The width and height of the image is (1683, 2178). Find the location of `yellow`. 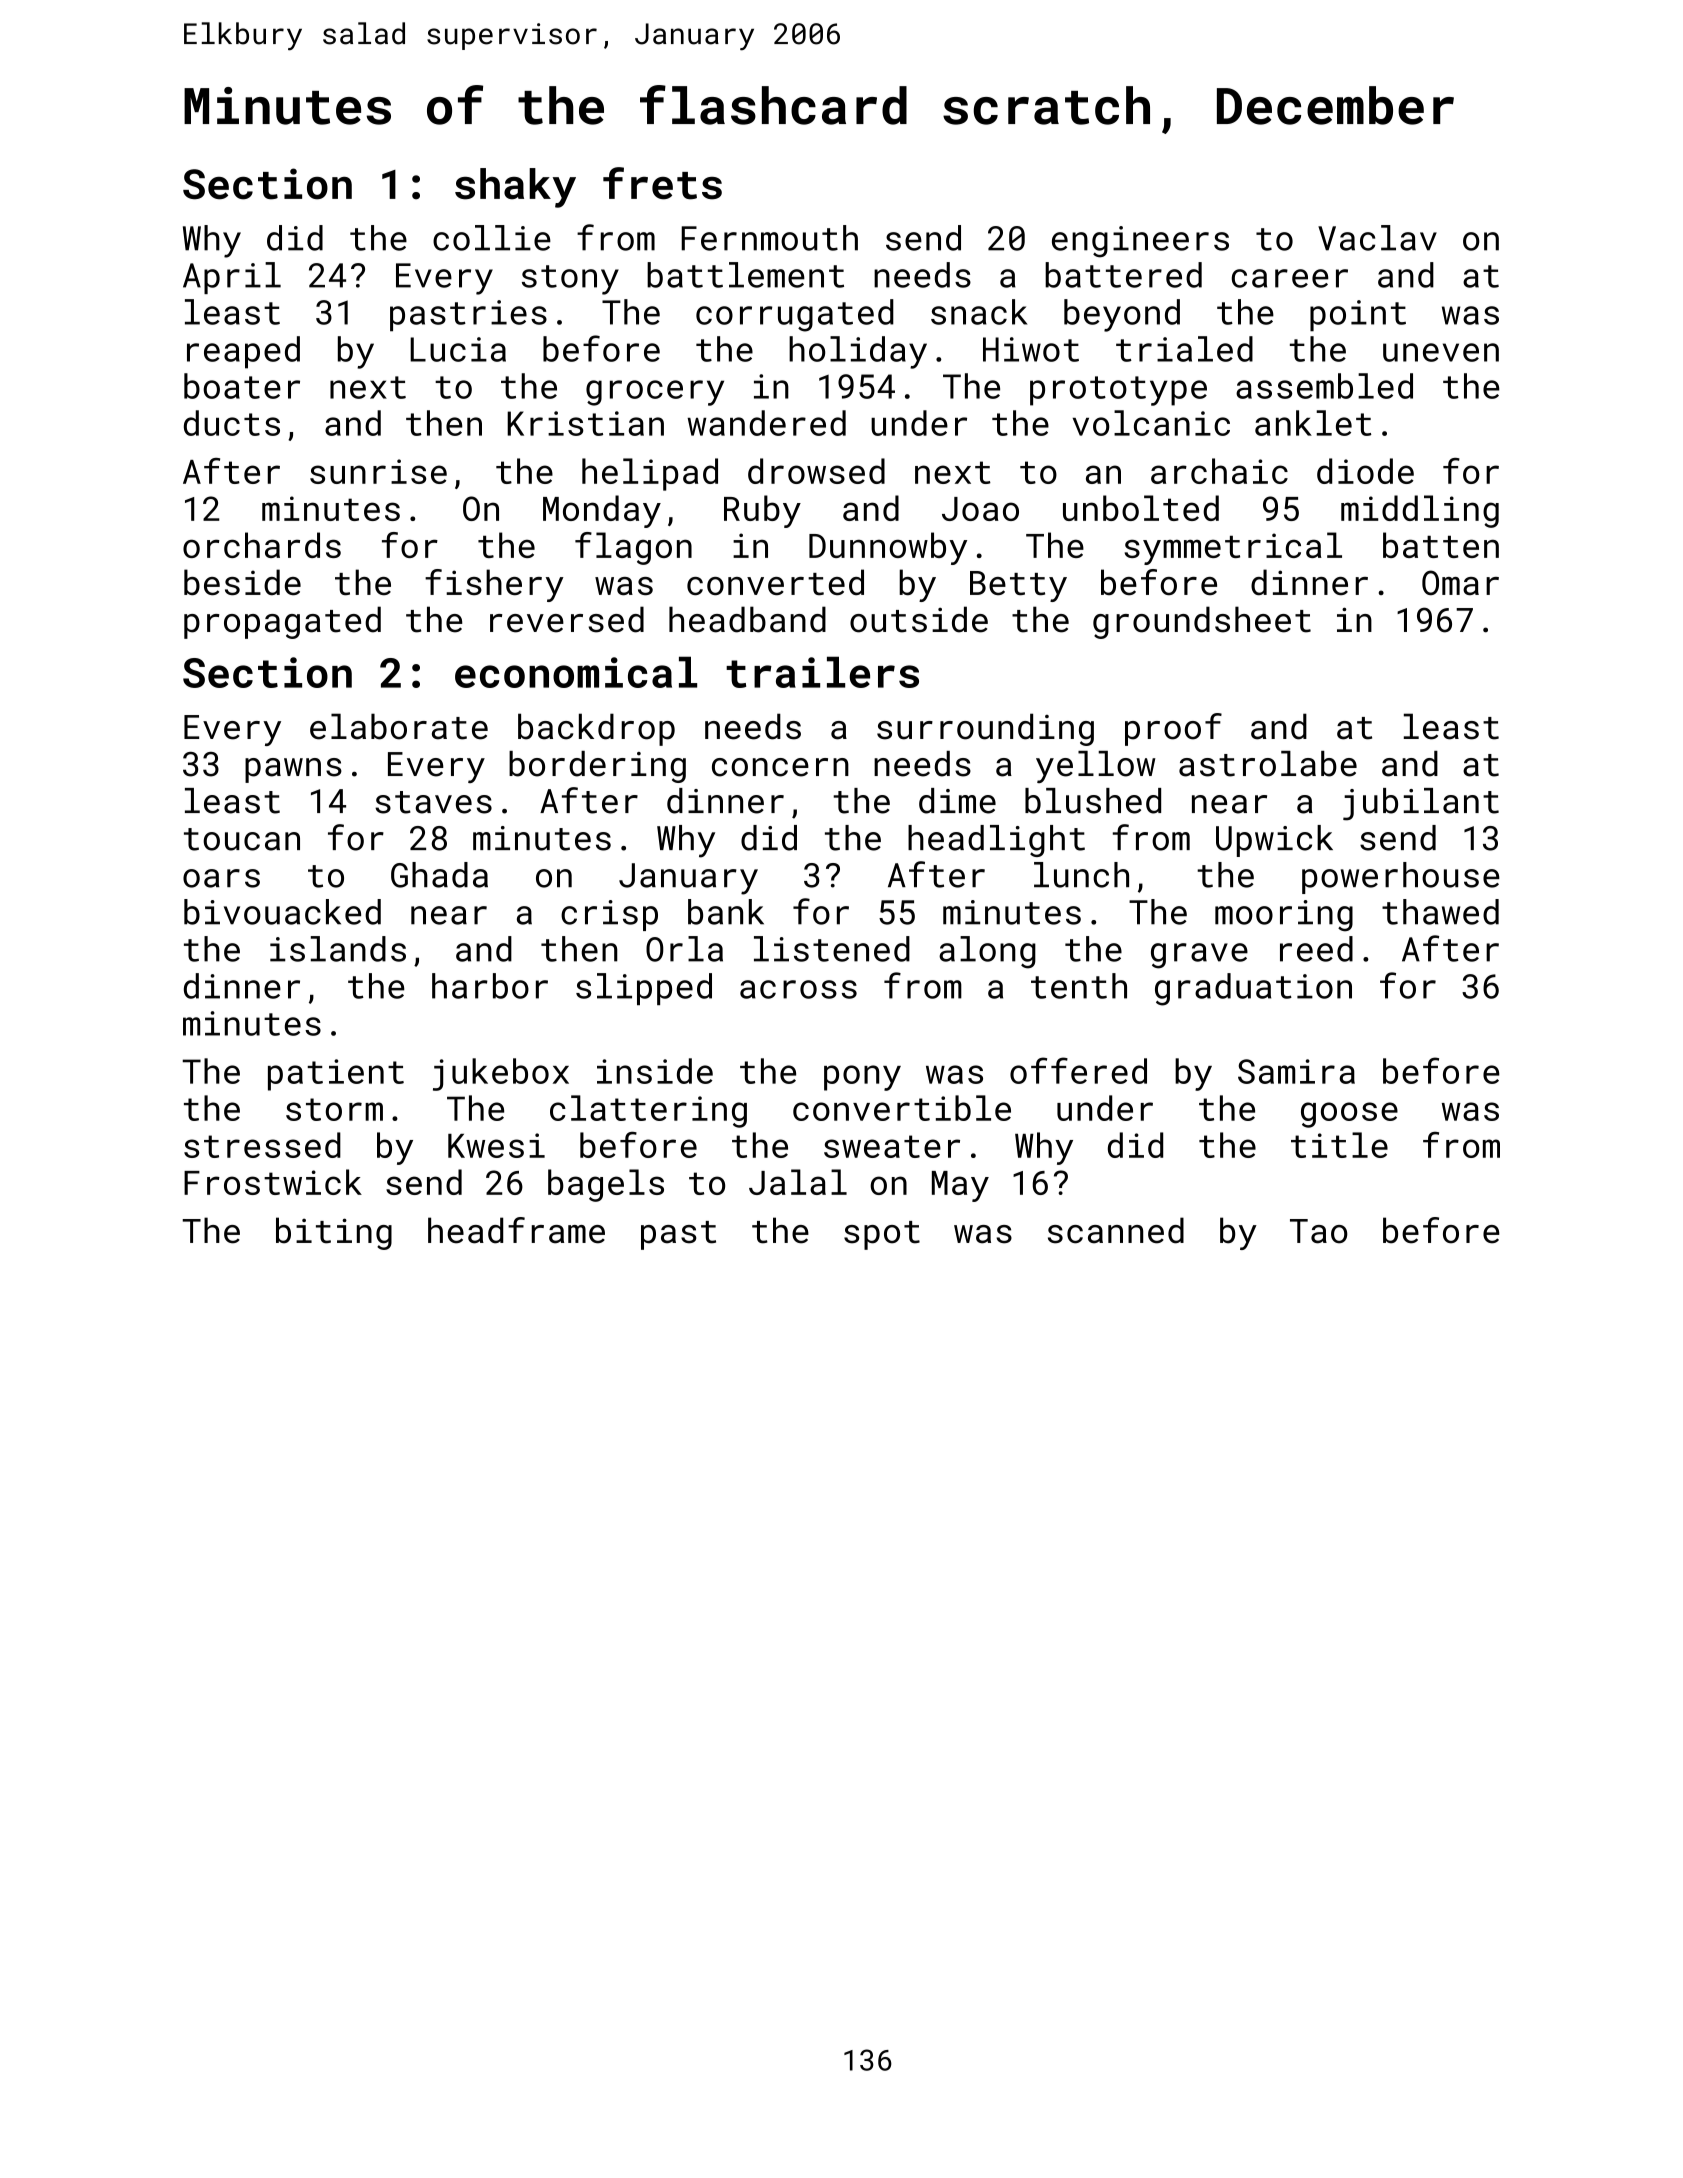

yellow is located at coordinates (1095, 767).
